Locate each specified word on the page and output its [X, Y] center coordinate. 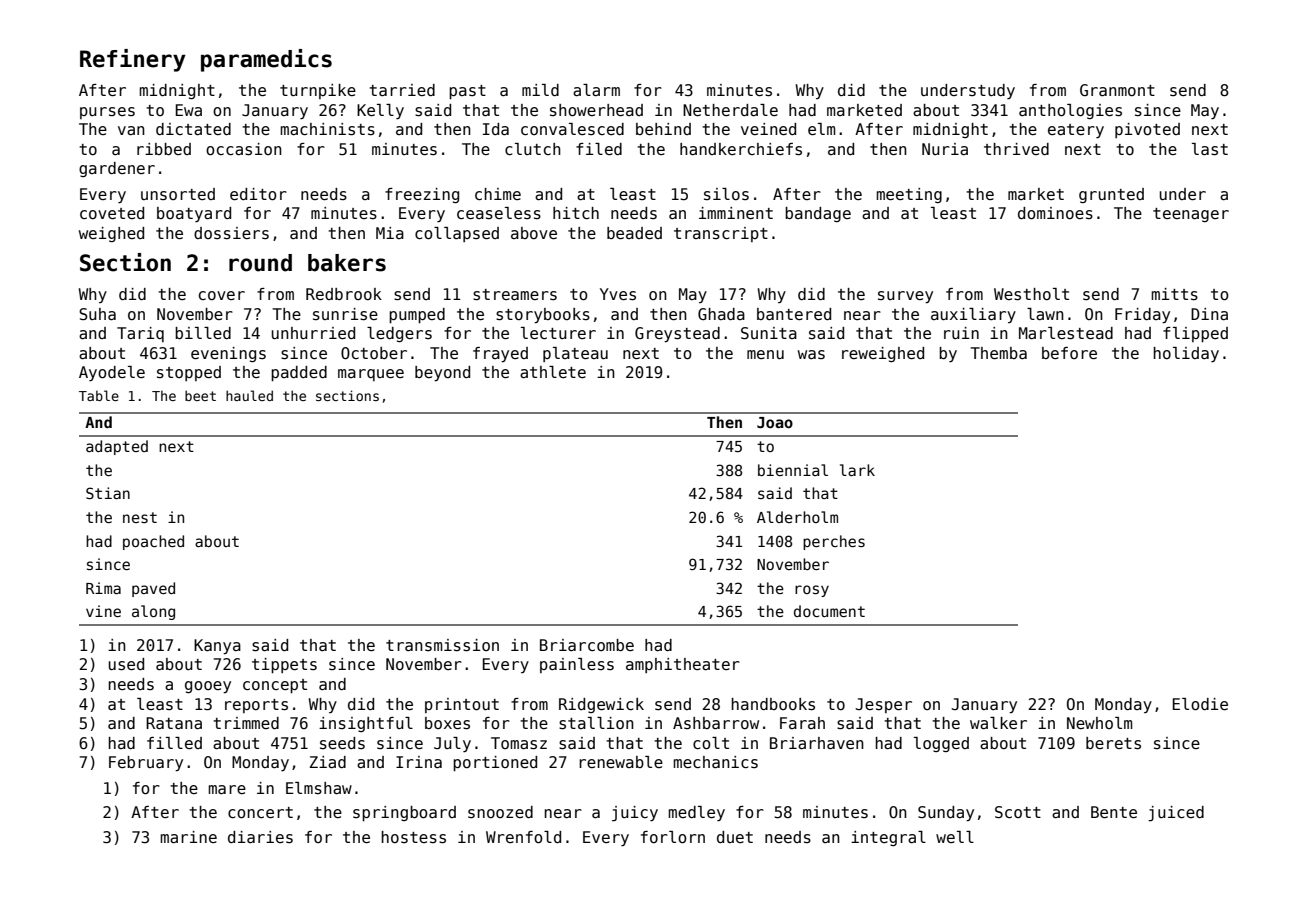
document [829, 611]
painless [577, 665]
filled [174, 743]
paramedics [266, 60]
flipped [1195, 334]
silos [726, 194]
